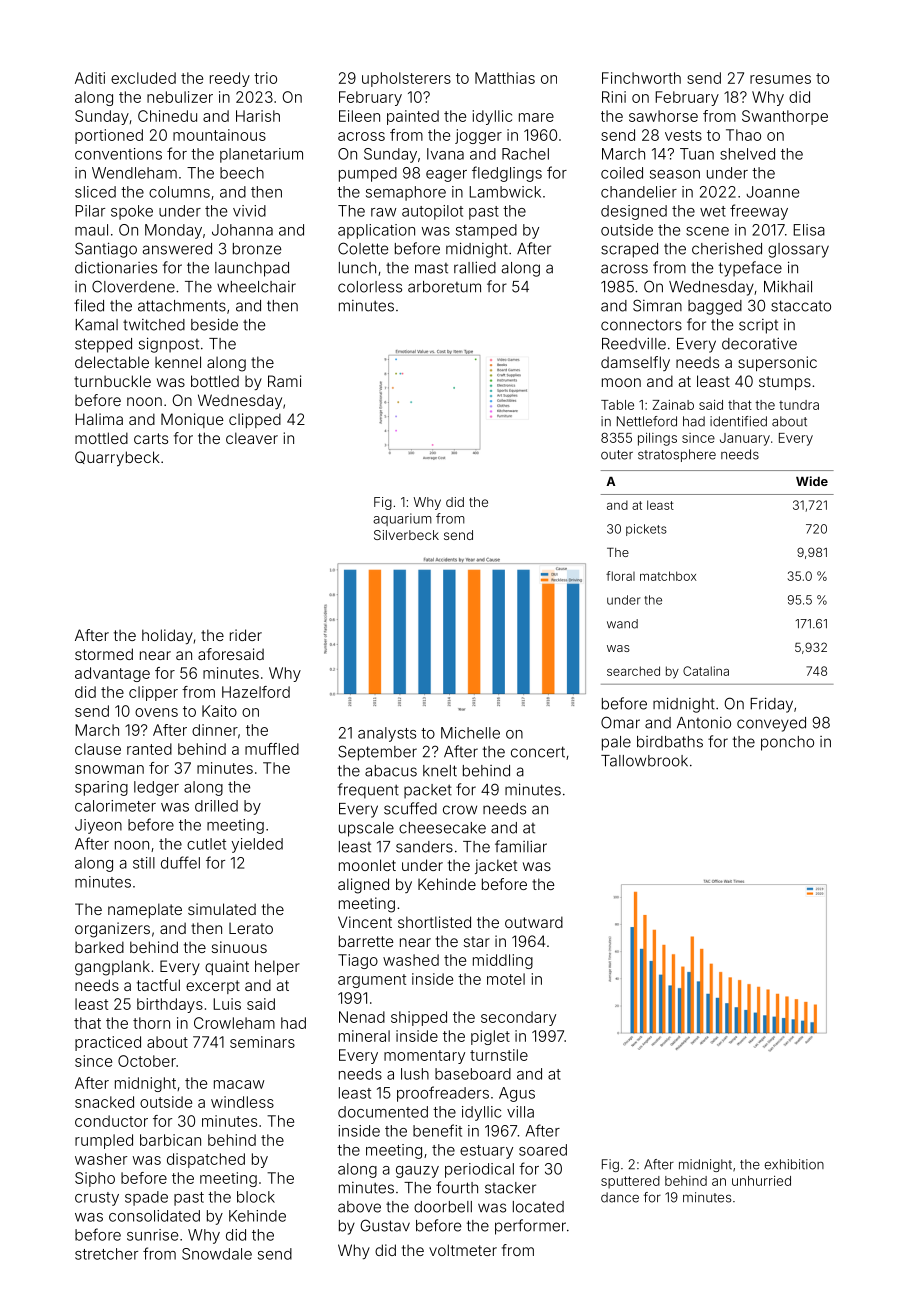  I want to click on ovens, so click(156, 712).
